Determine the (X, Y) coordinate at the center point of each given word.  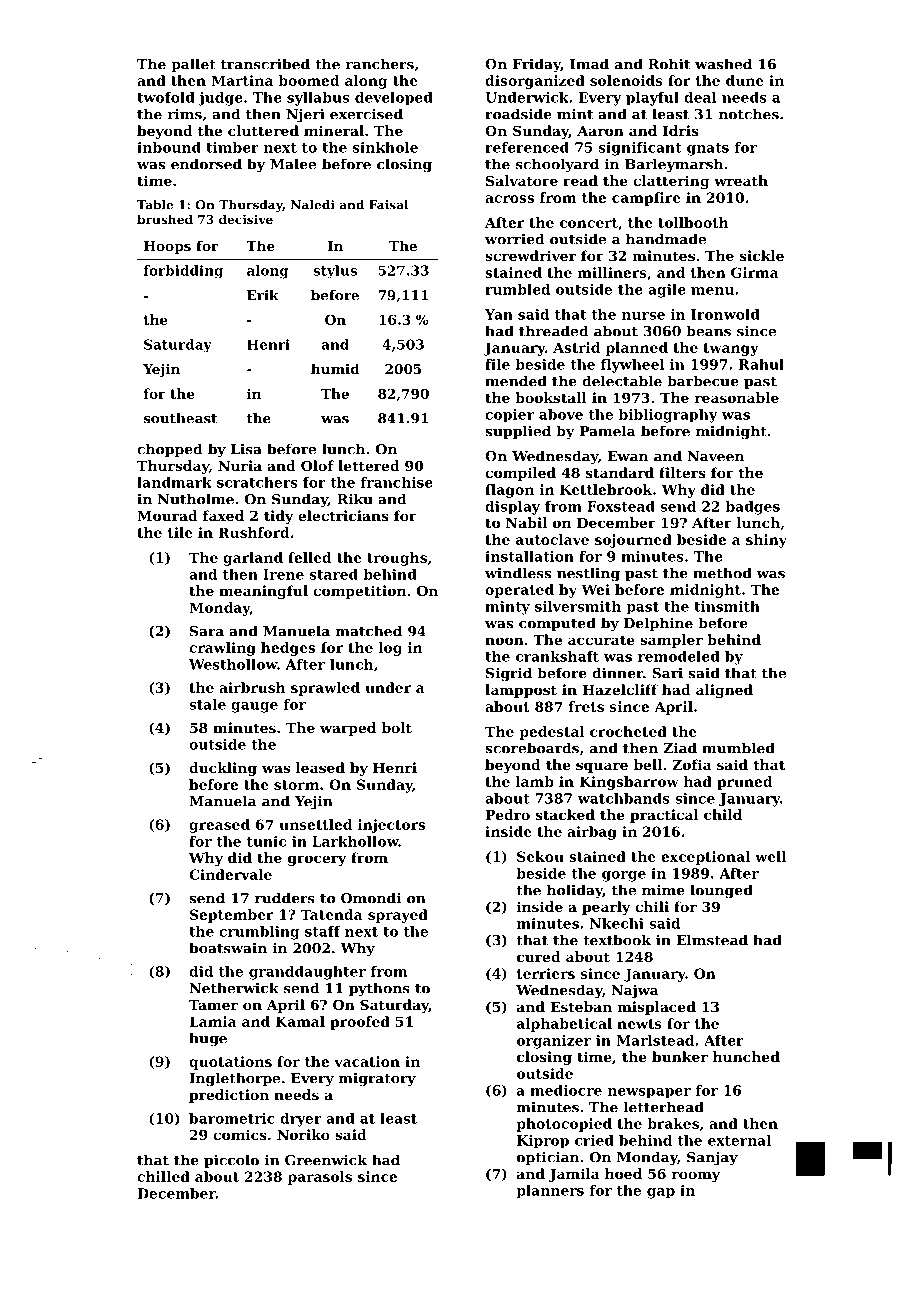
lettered (369, 465)
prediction (229, 1096)
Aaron (600, 131)
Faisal (388, 205)
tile (180, 532)
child (723, 814)
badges (753, 508)
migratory (377, 1079)
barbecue (703, 381)
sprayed (398, 916)
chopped (169, 450)
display (512, 508)
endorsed (206, 164)
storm (296, 785)
